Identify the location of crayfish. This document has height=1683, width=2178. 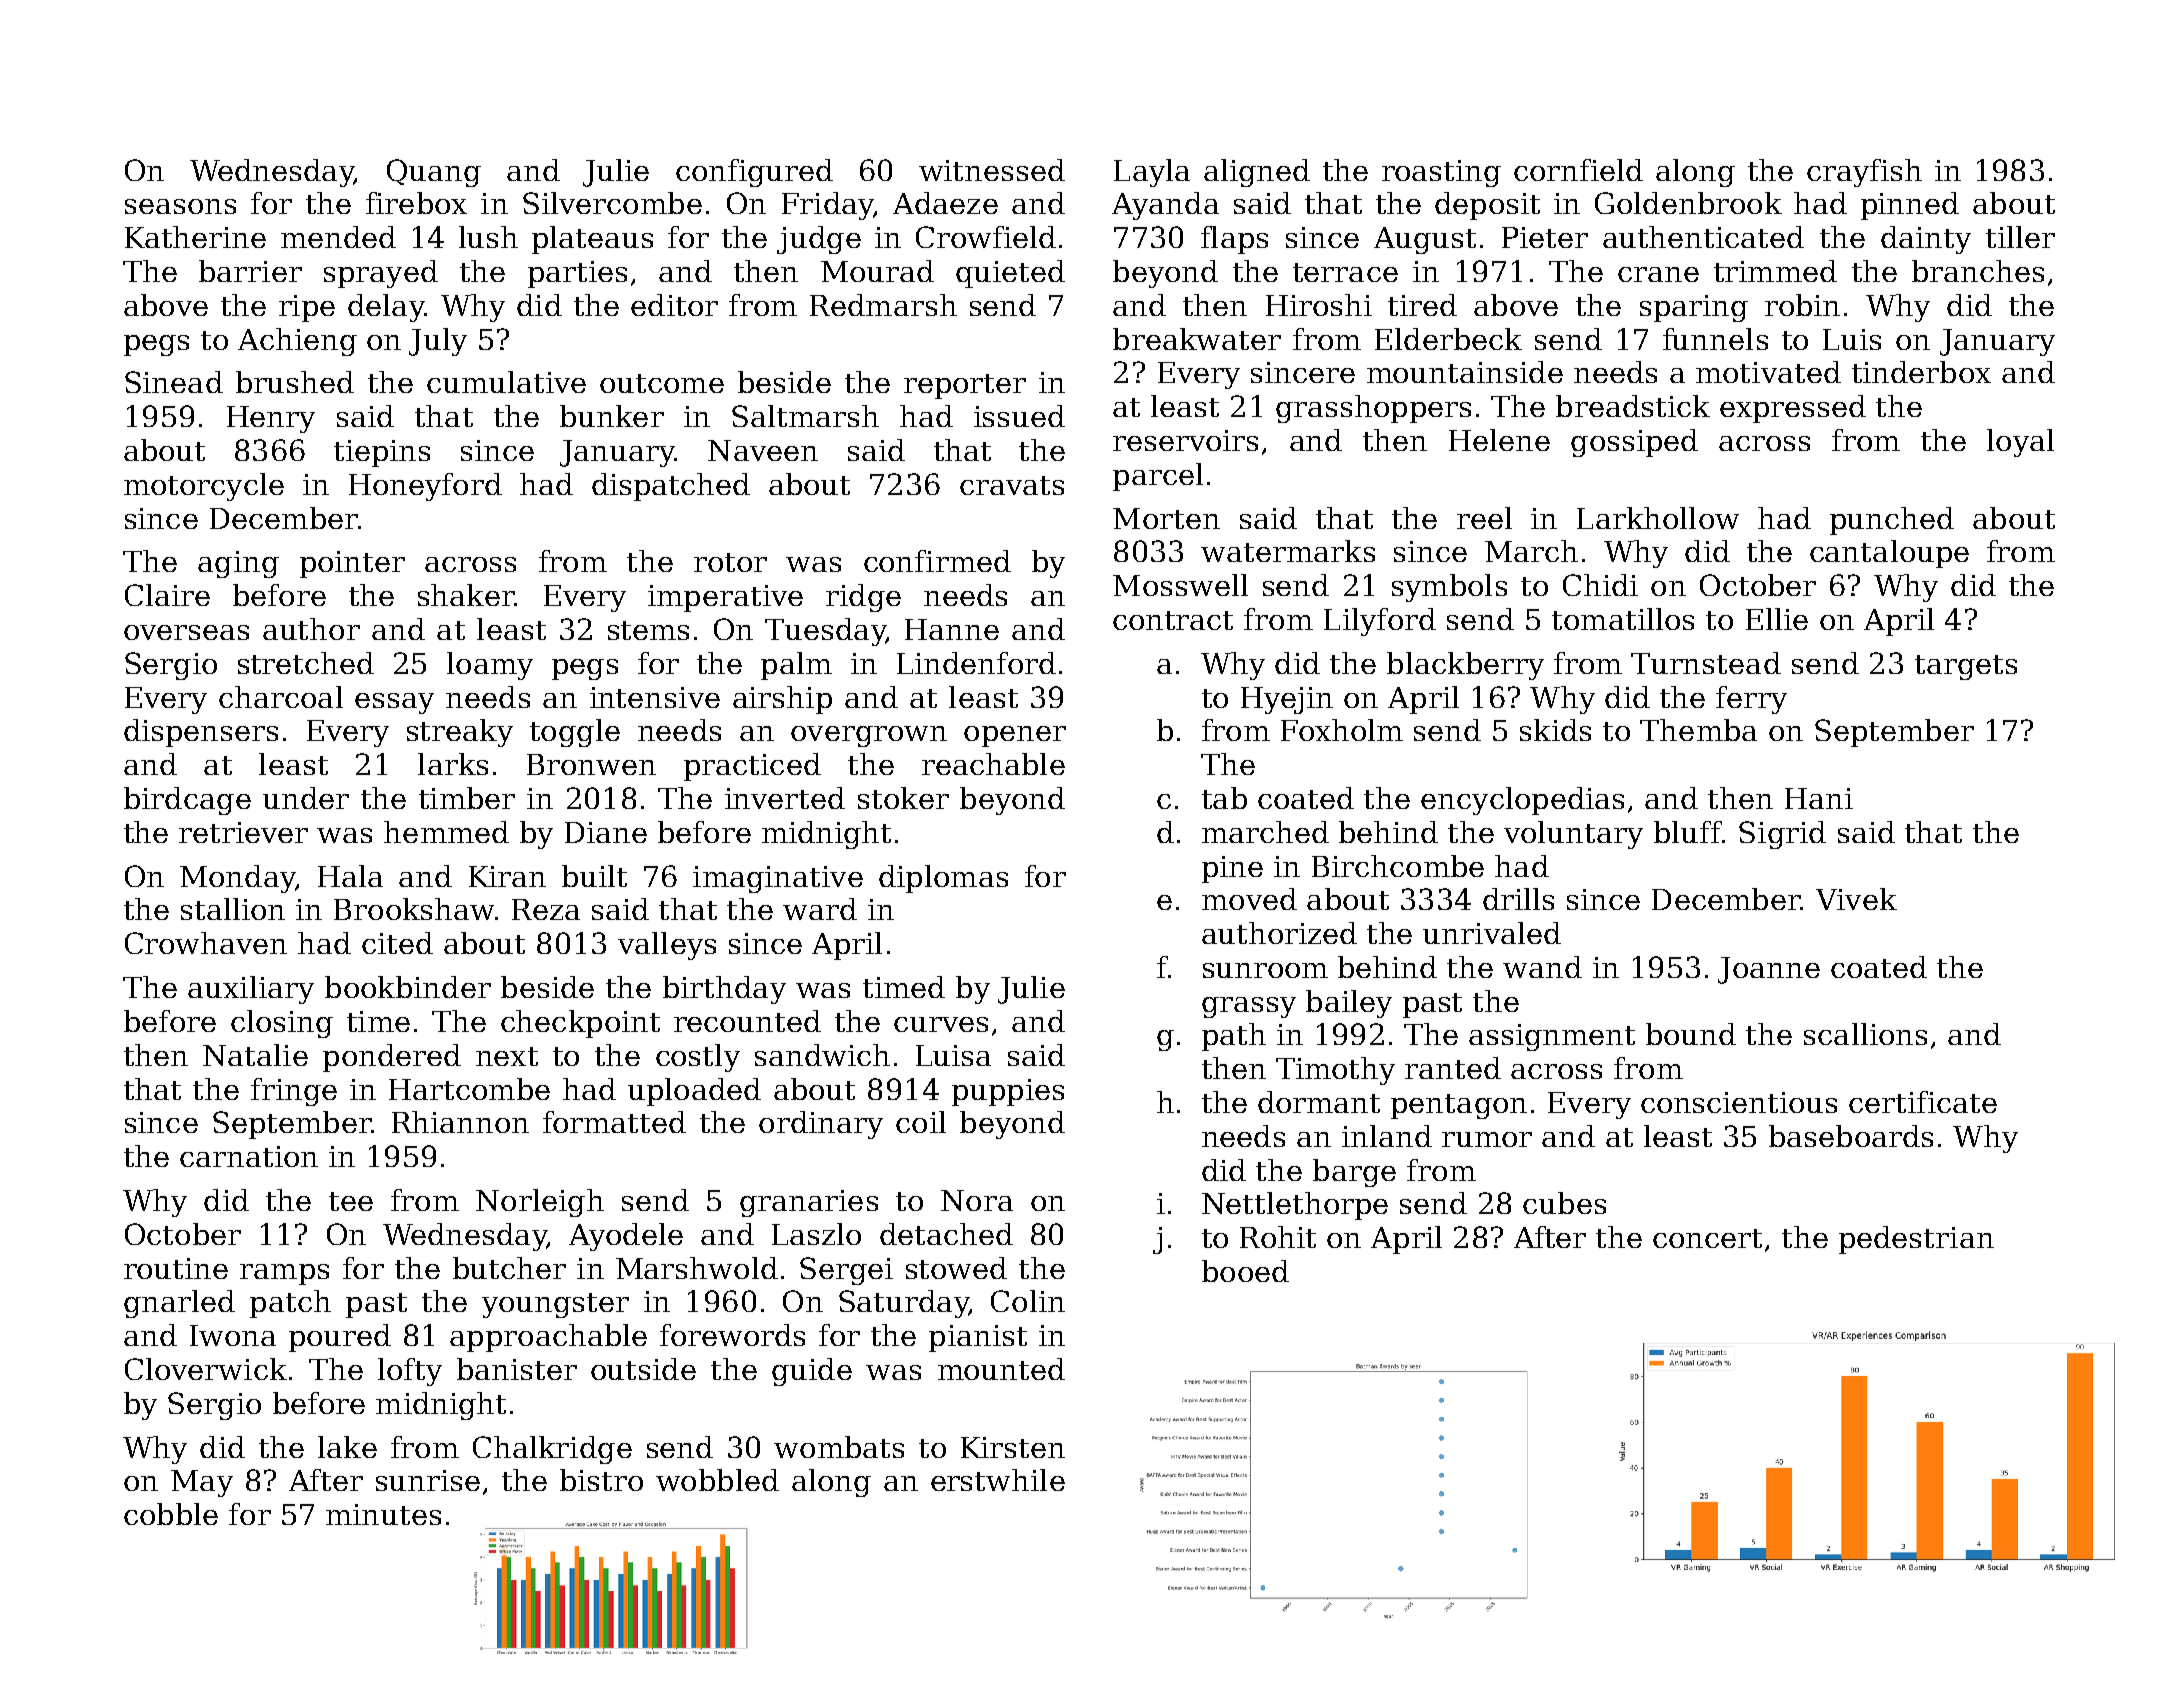
(1864, 173).
